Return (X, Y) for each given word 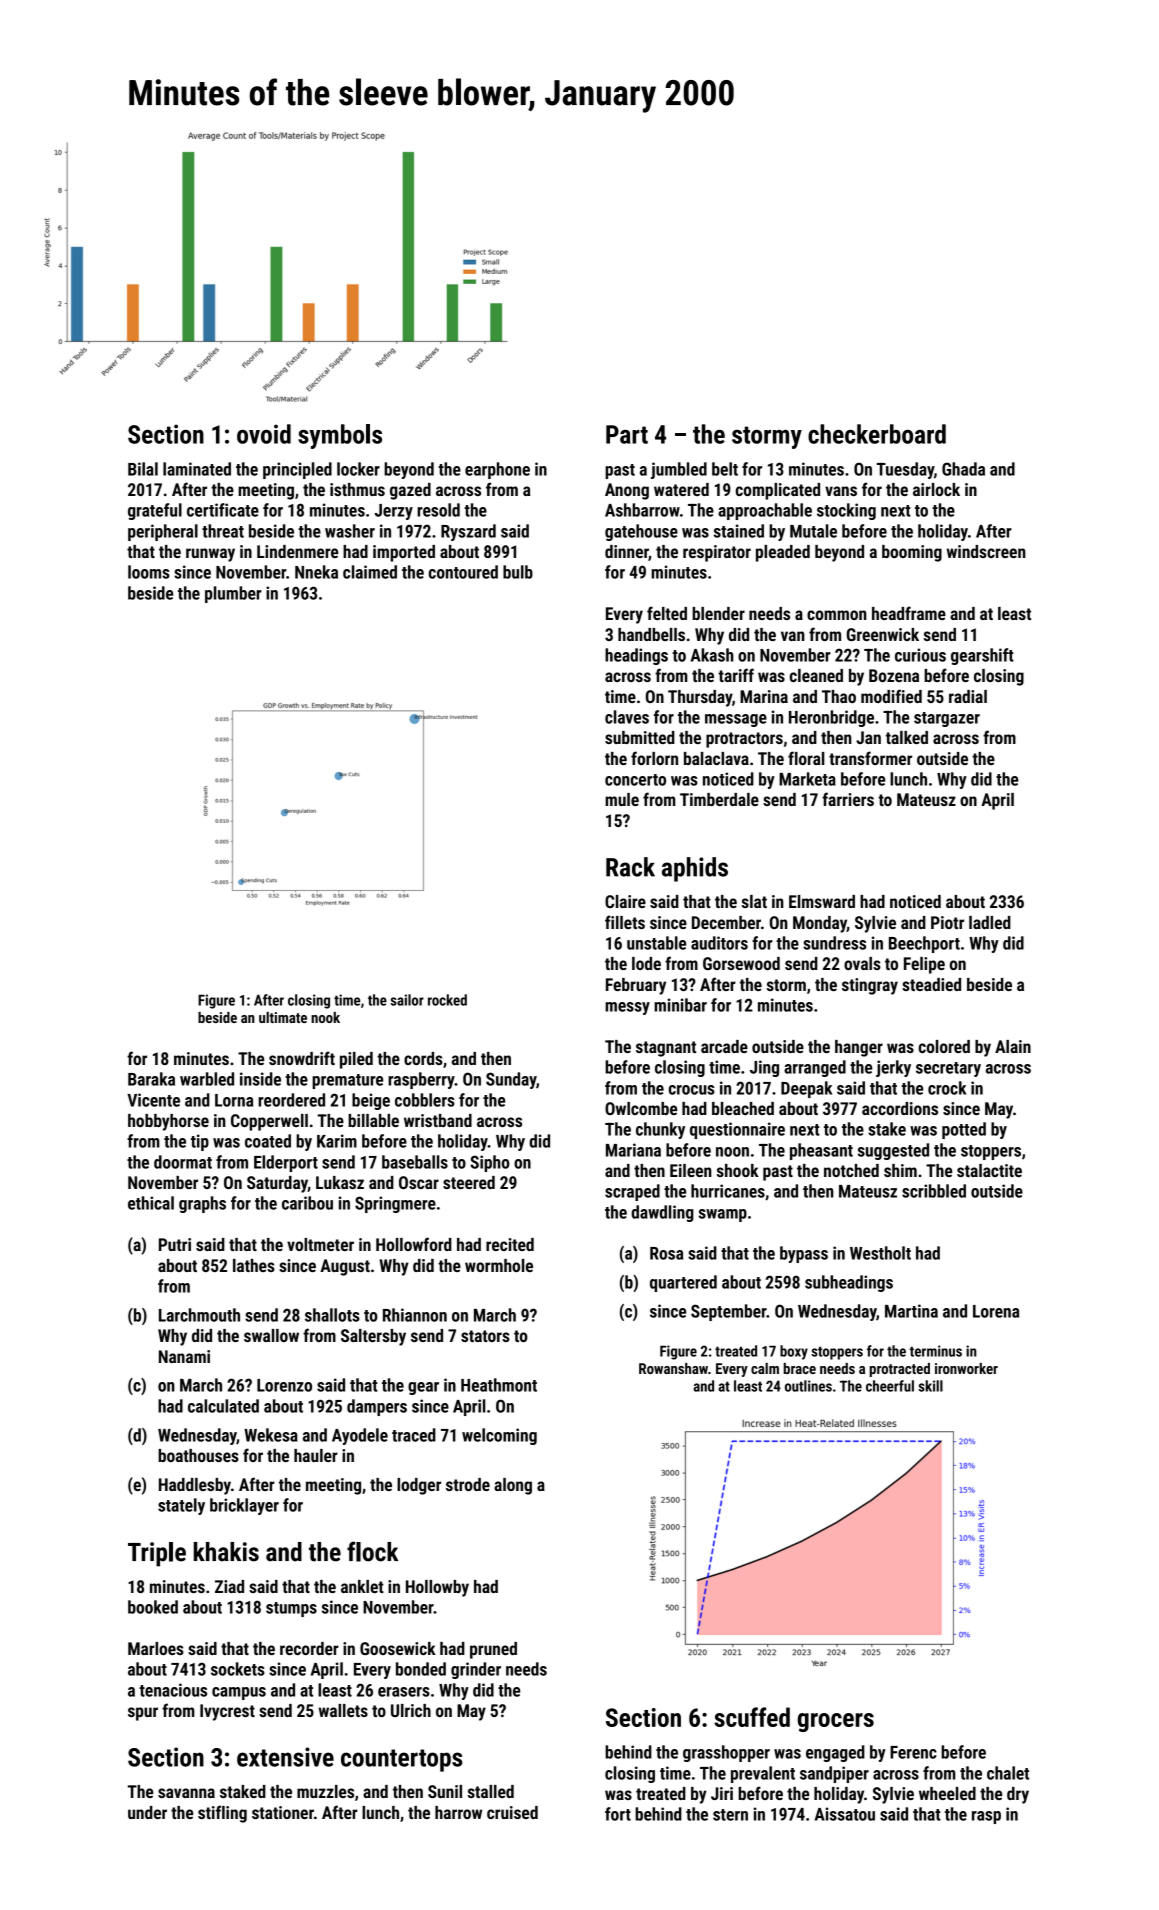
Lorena (996, 1311)
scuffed (752, 1717)
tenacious (173, 1690)
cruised (512, 1812)
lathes (254, 1265)
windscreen (986, 551)
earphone (497, 470)
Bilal (143, 469)
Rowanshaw (673, 1368)
